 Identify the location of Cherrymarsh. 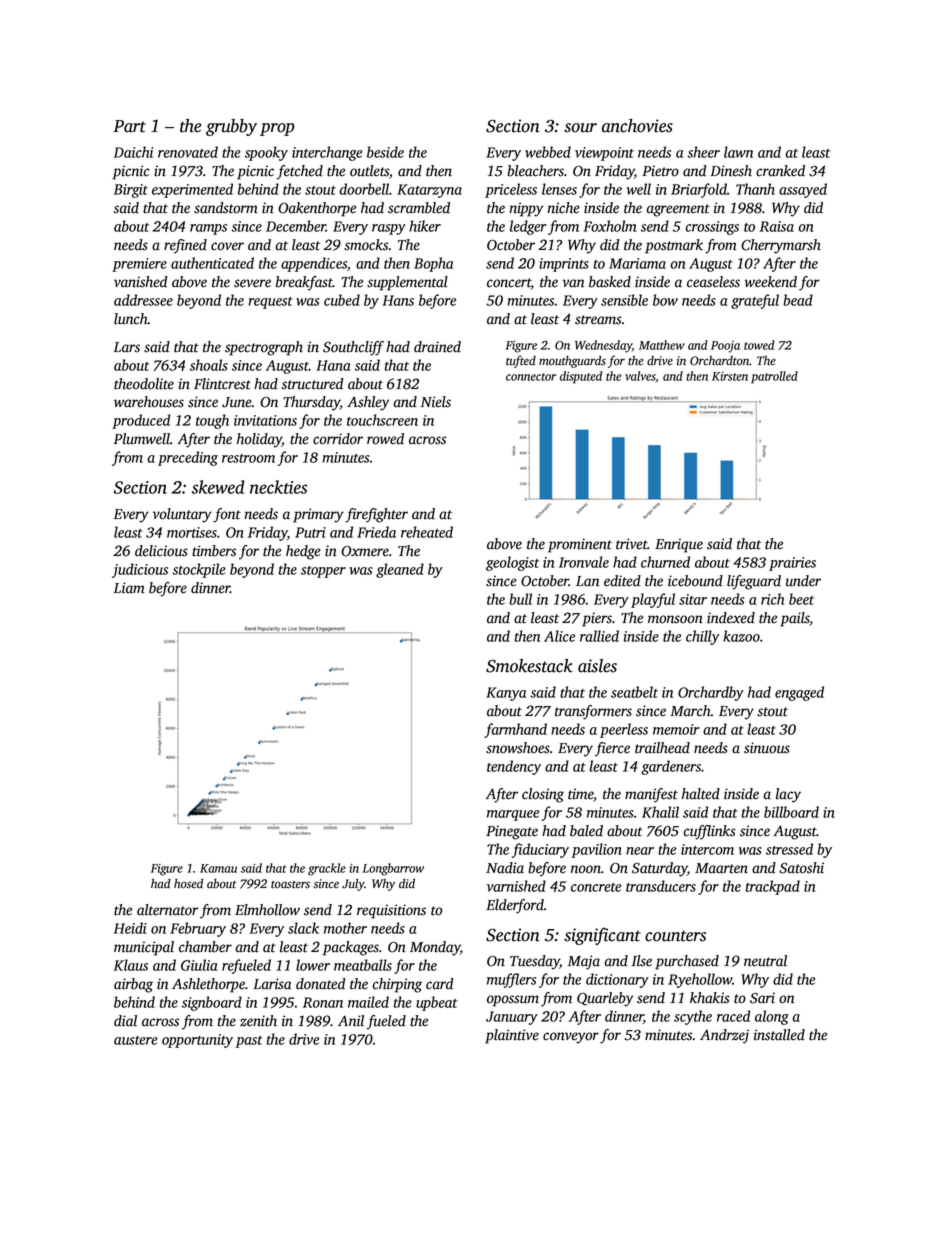
(781, 246).
